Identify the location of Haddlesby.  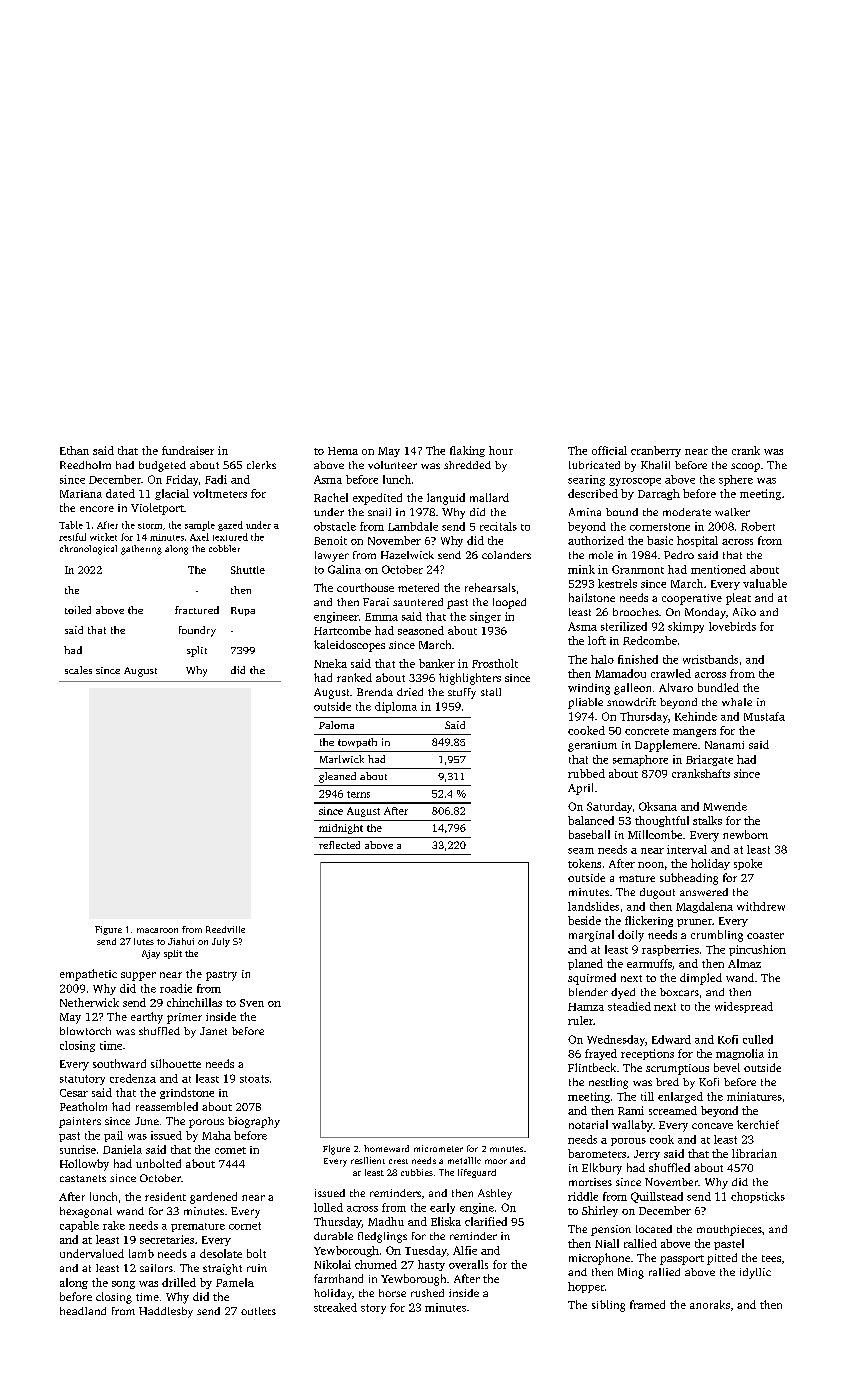
(166, 1312).
